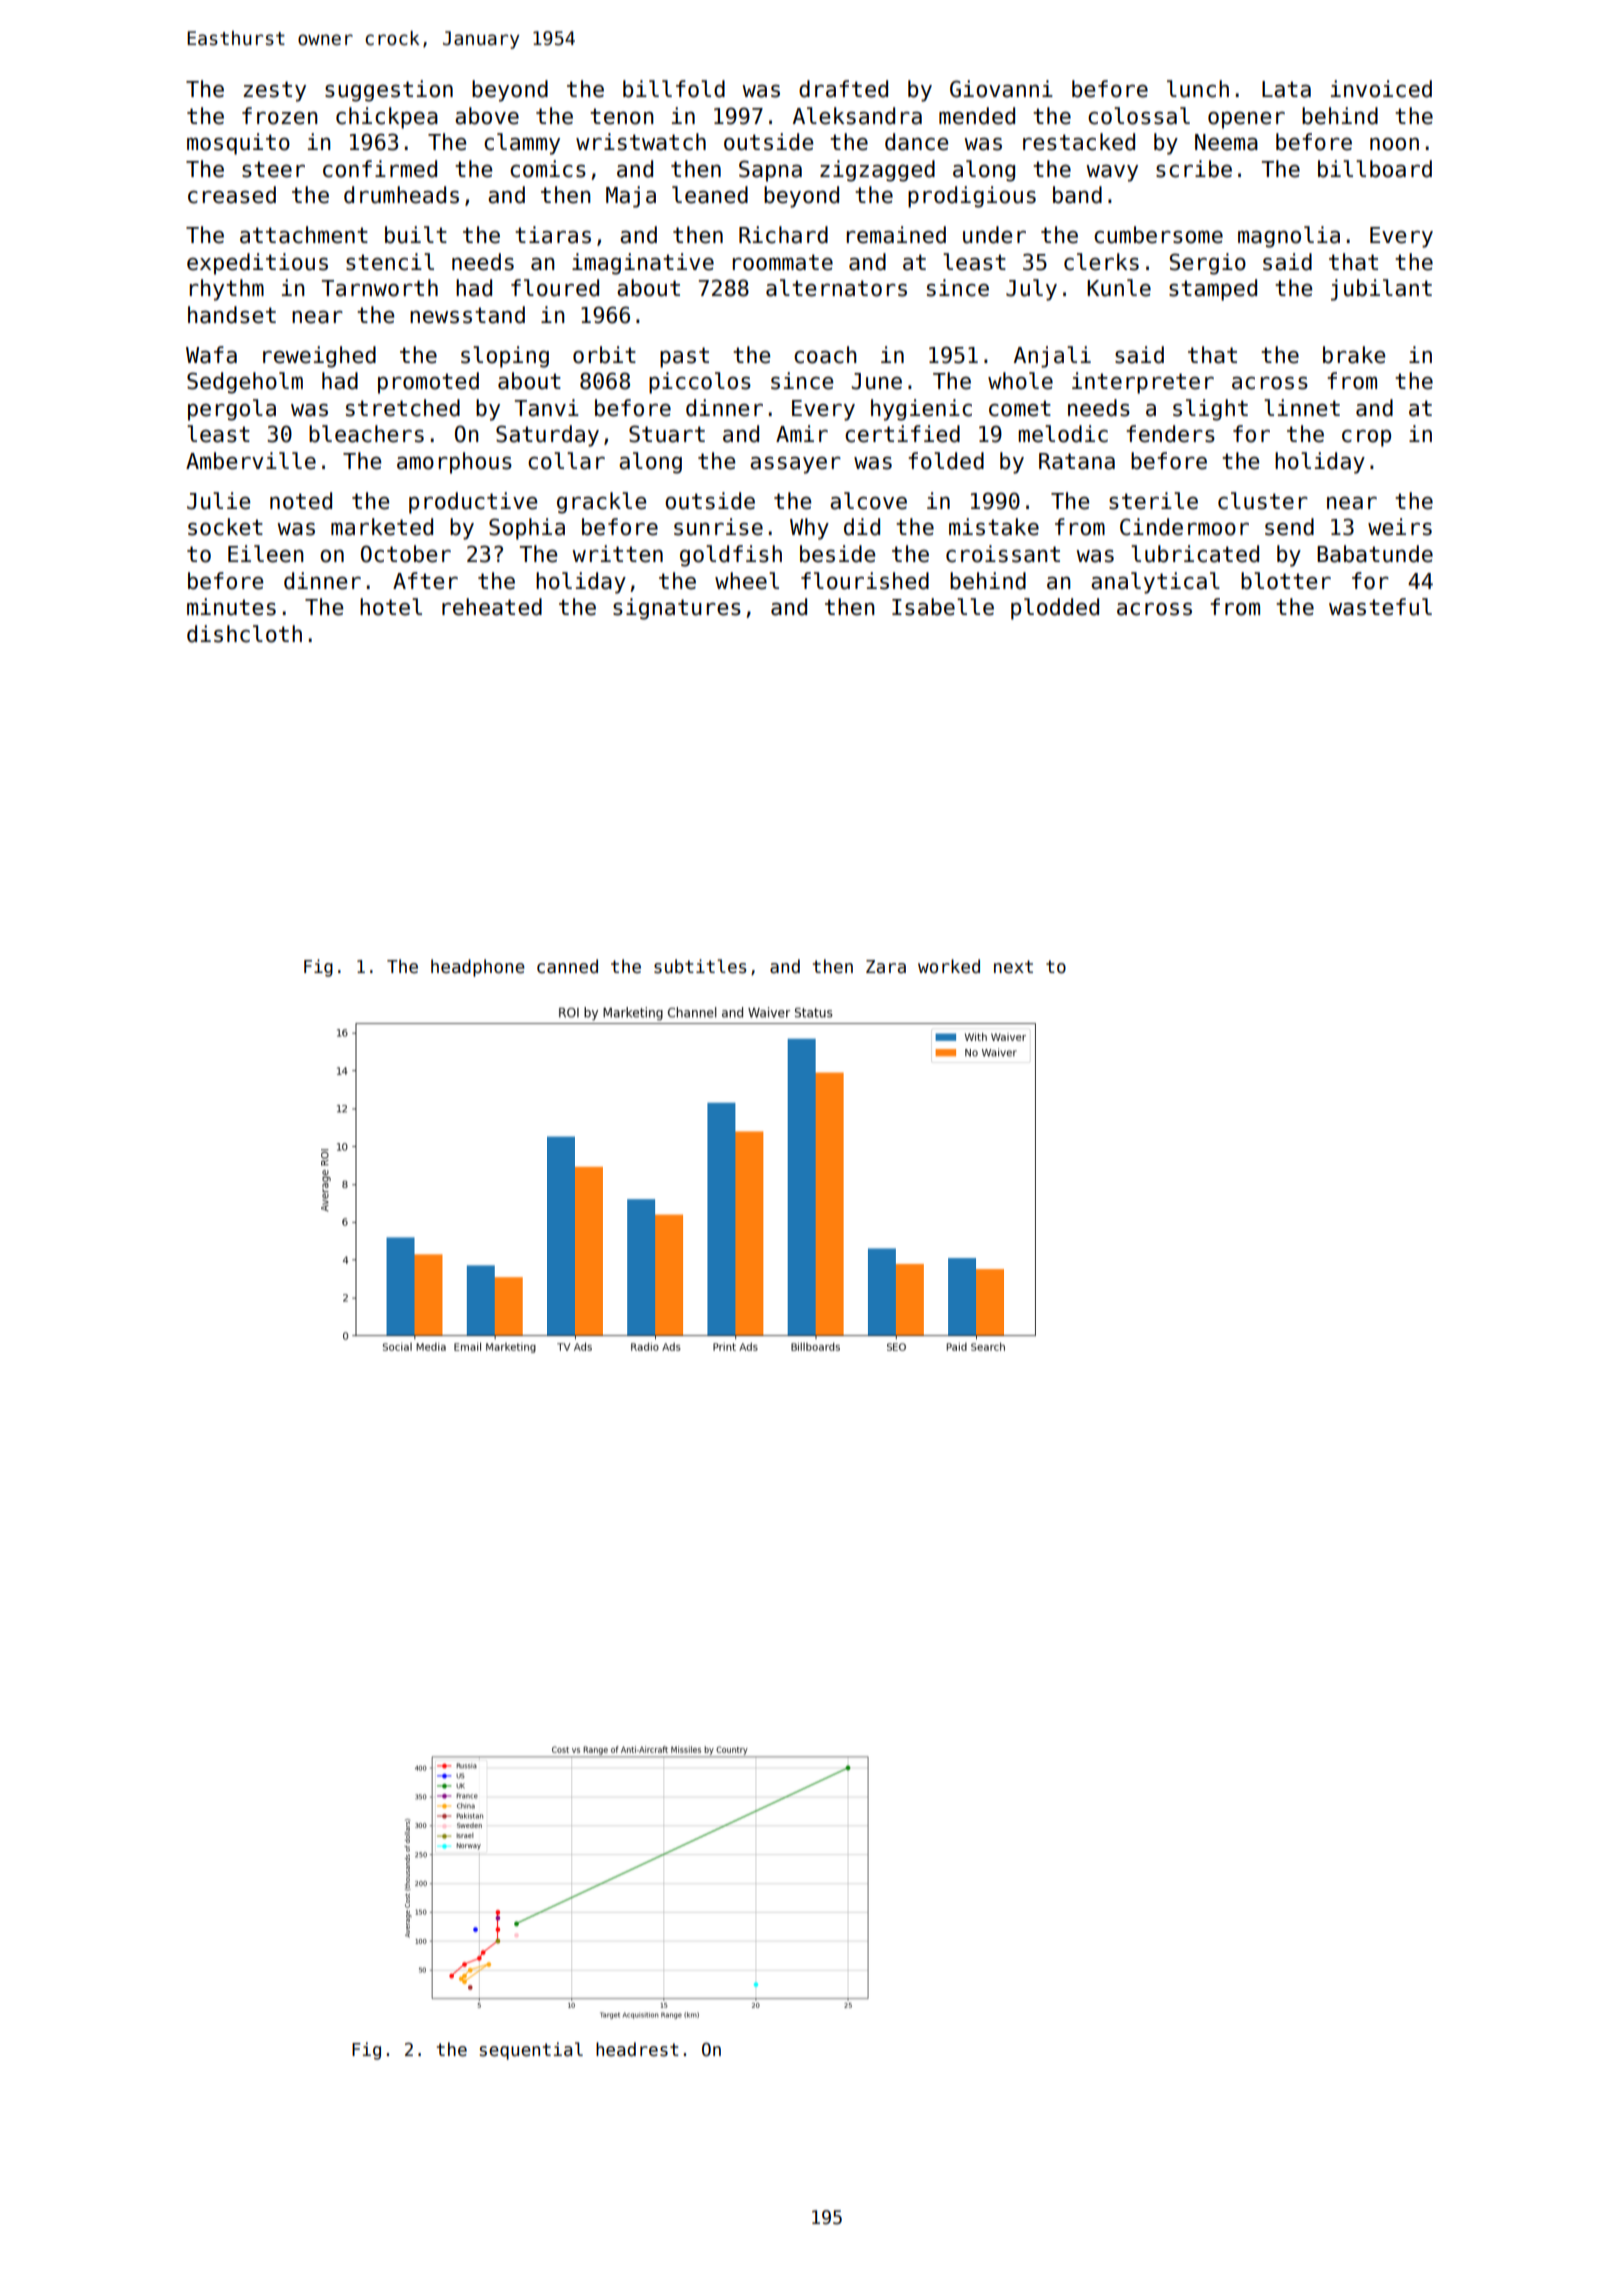  What do you see at coordinates (637, 2049) in the page?
I see `headrest` at bounding box center [637, 2049].
